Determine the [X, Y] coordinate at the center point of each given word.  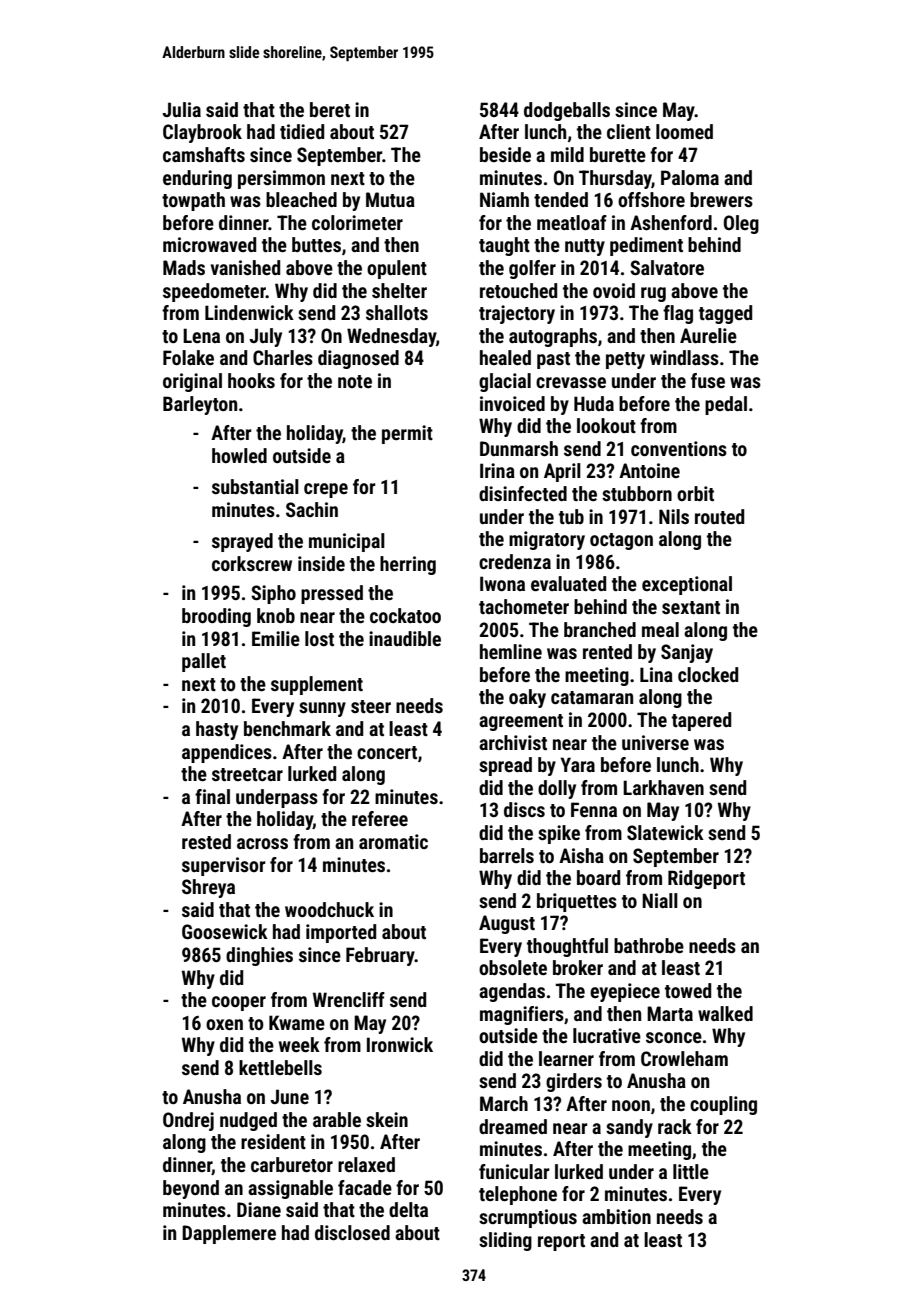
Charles [283, 357]
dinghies [259, 956]
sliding [505, 1241]
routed [719, 516]
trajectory [517, 314]
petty [625, 360]
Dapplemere [229, 1234]
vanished [245, 267]
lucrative [607, 1035]
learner [566, 1058]
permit [407, 434]
